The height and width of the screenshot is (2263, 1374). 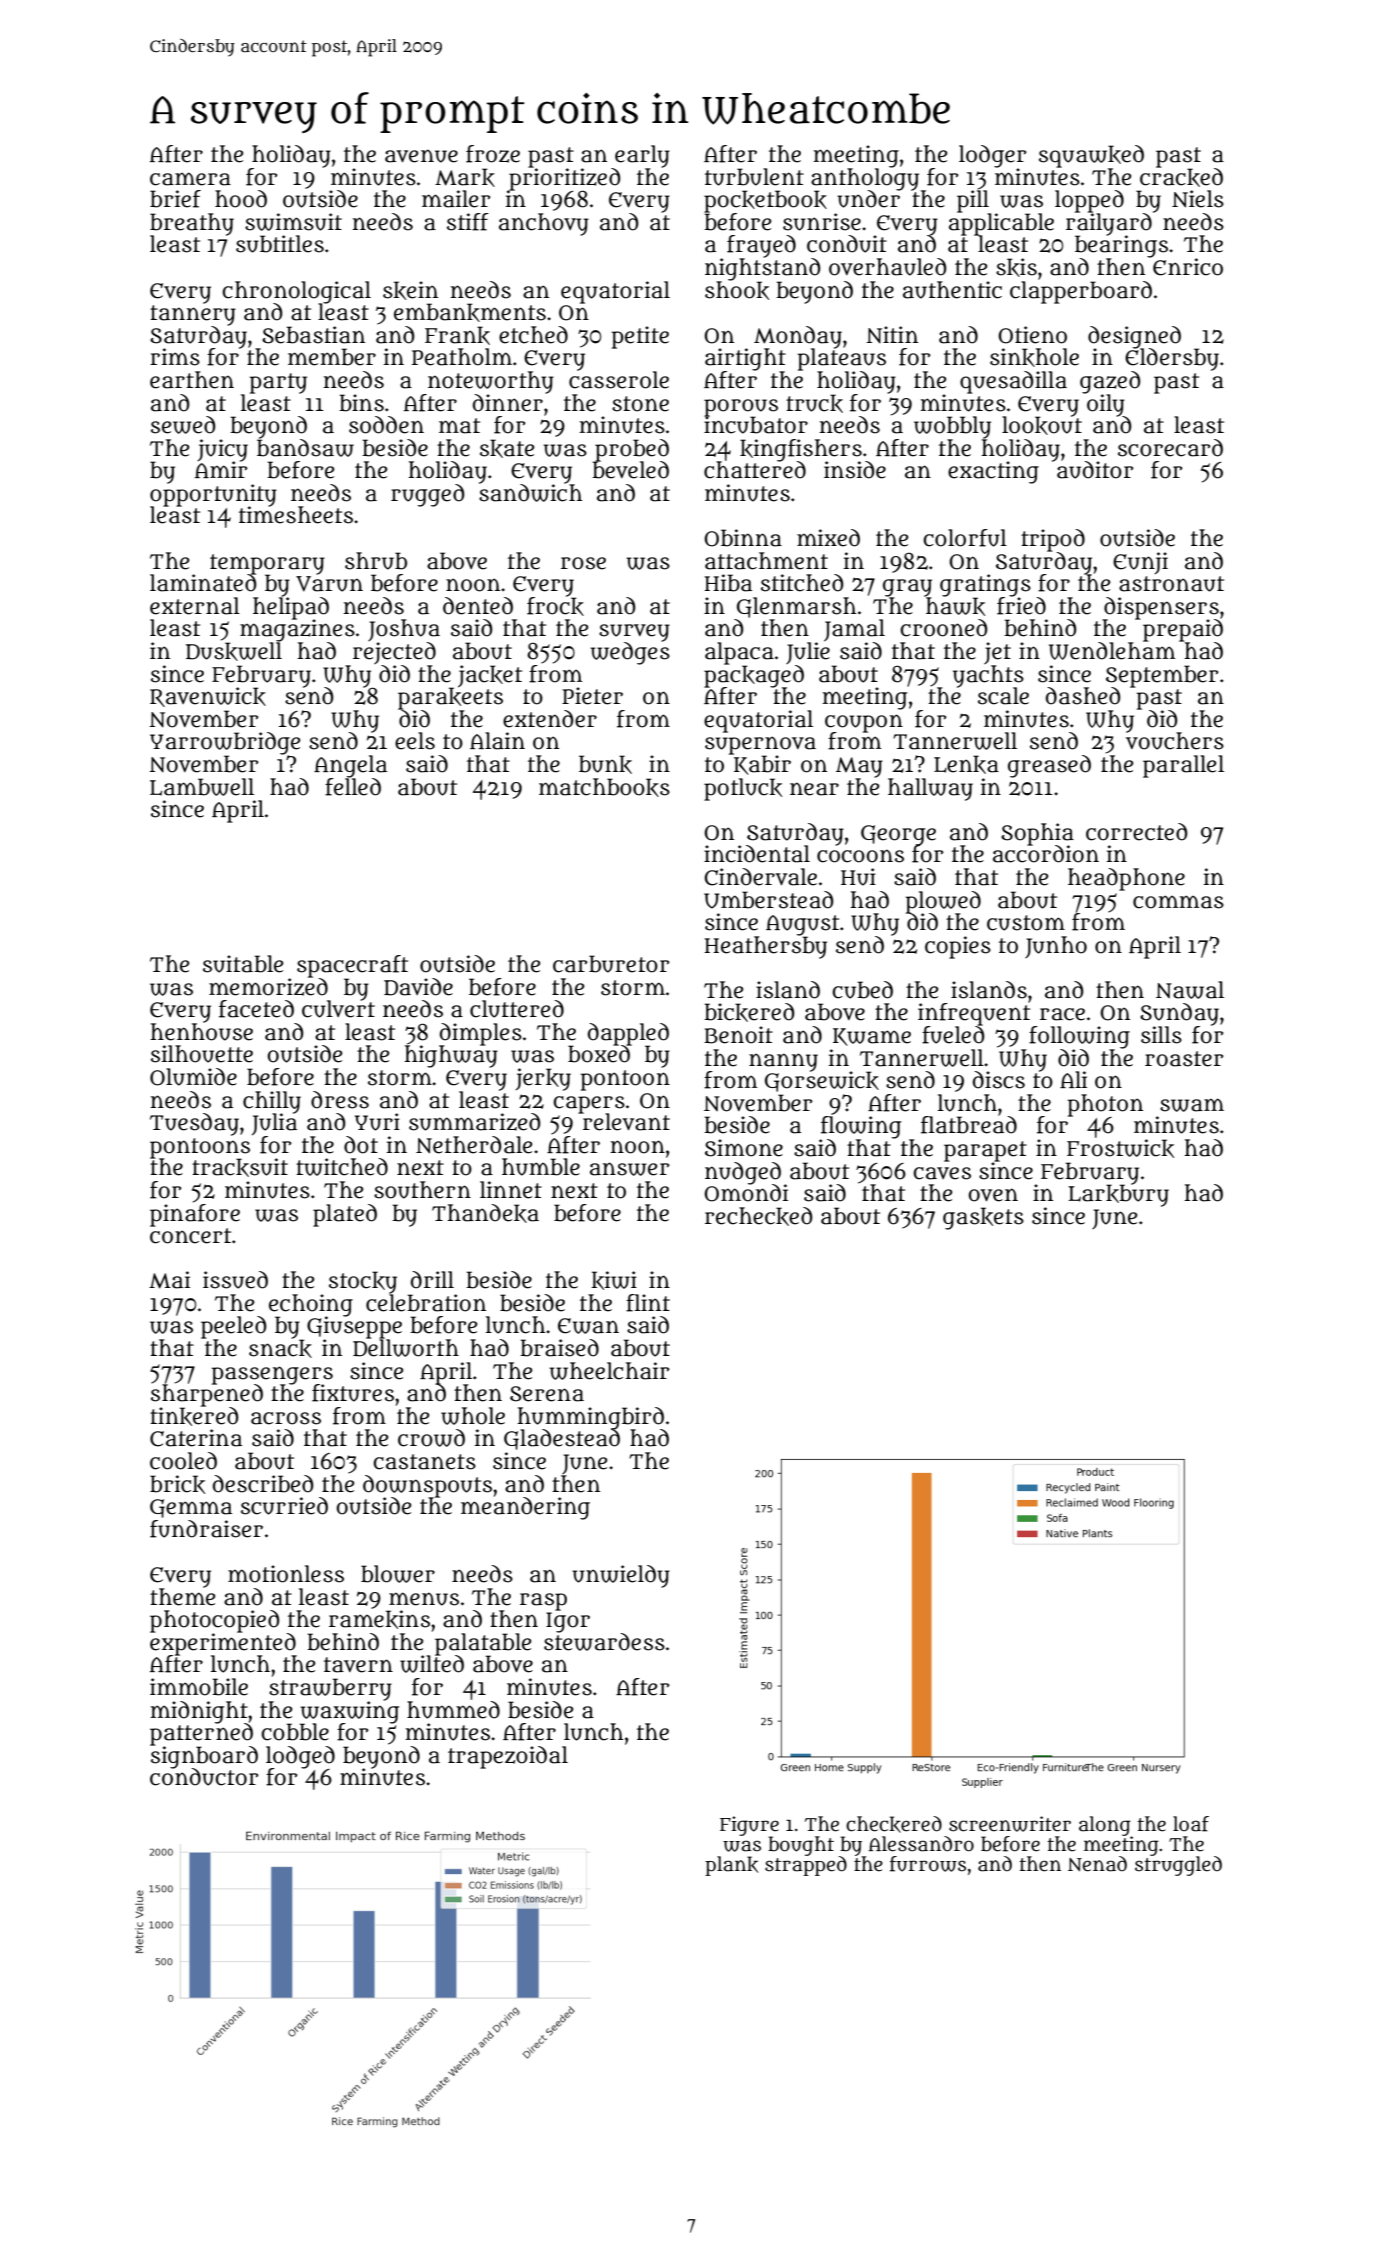 I want to click on spacecraft, so click(x=352, y=966).
